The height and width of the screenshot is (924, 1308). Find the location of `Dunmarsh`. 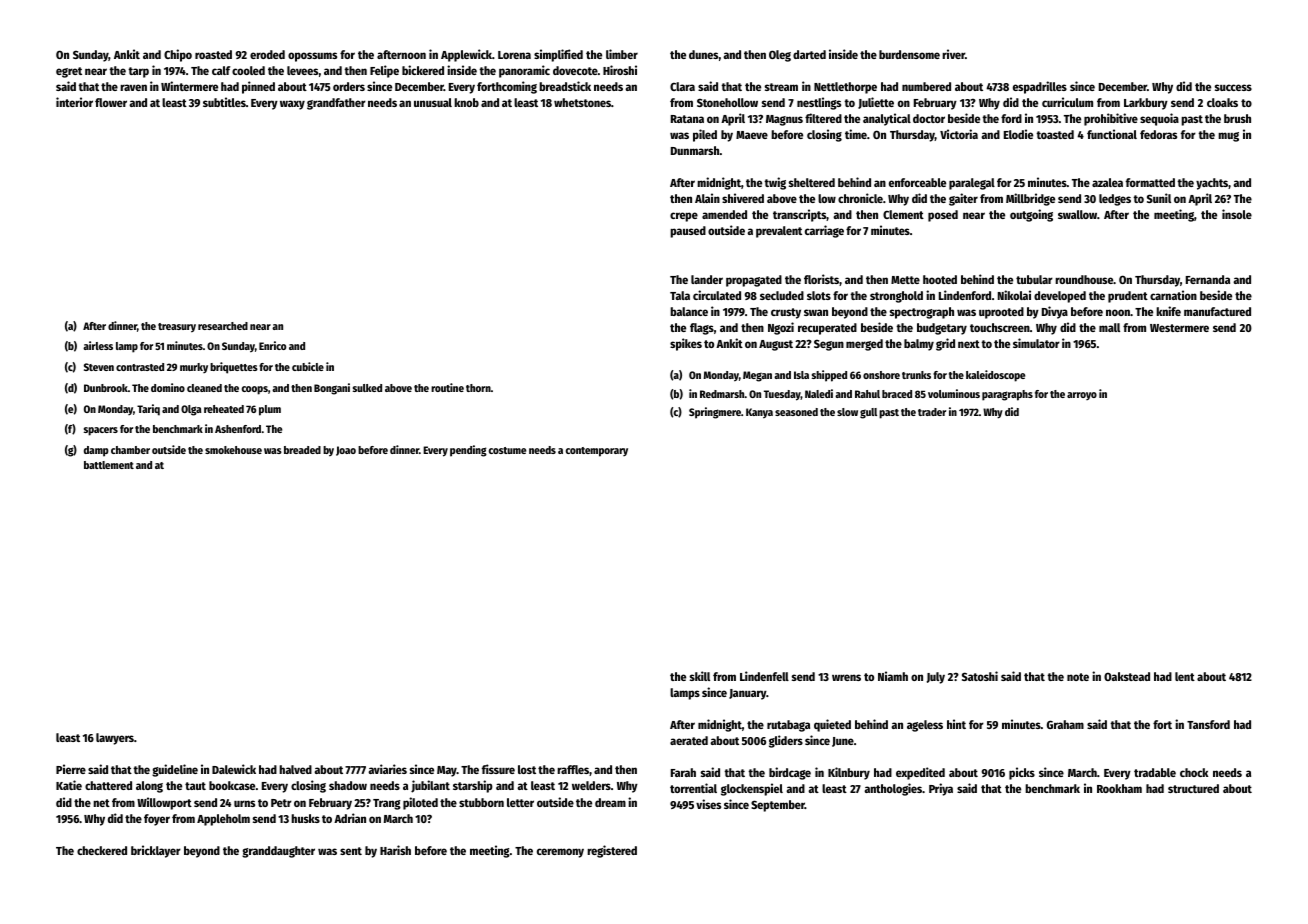

Dunmarsh is located at coordinates (695, 150).
